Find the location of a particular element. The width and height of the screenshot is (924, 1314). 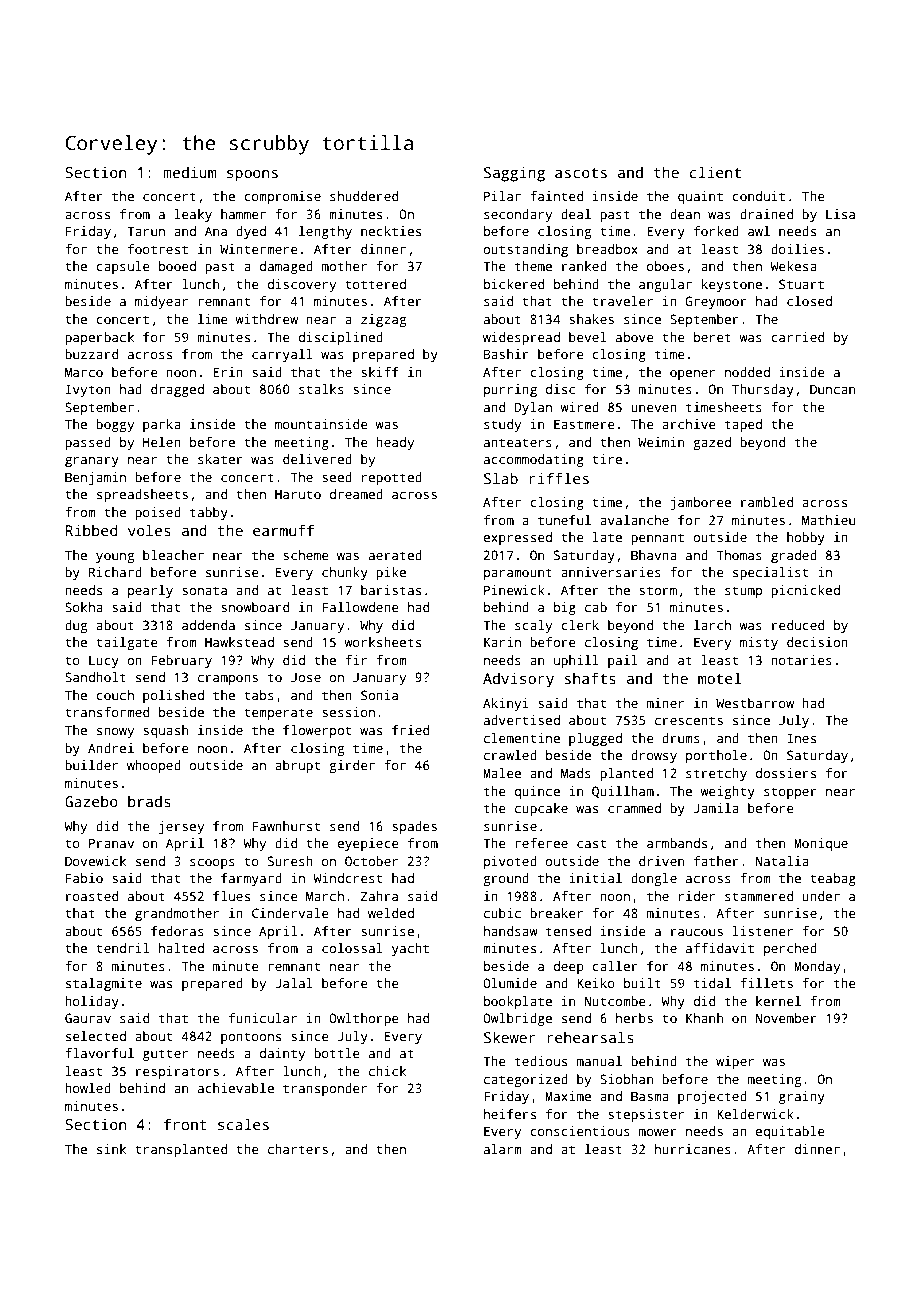

Siobhan is located at coordinates (626, 1079).
